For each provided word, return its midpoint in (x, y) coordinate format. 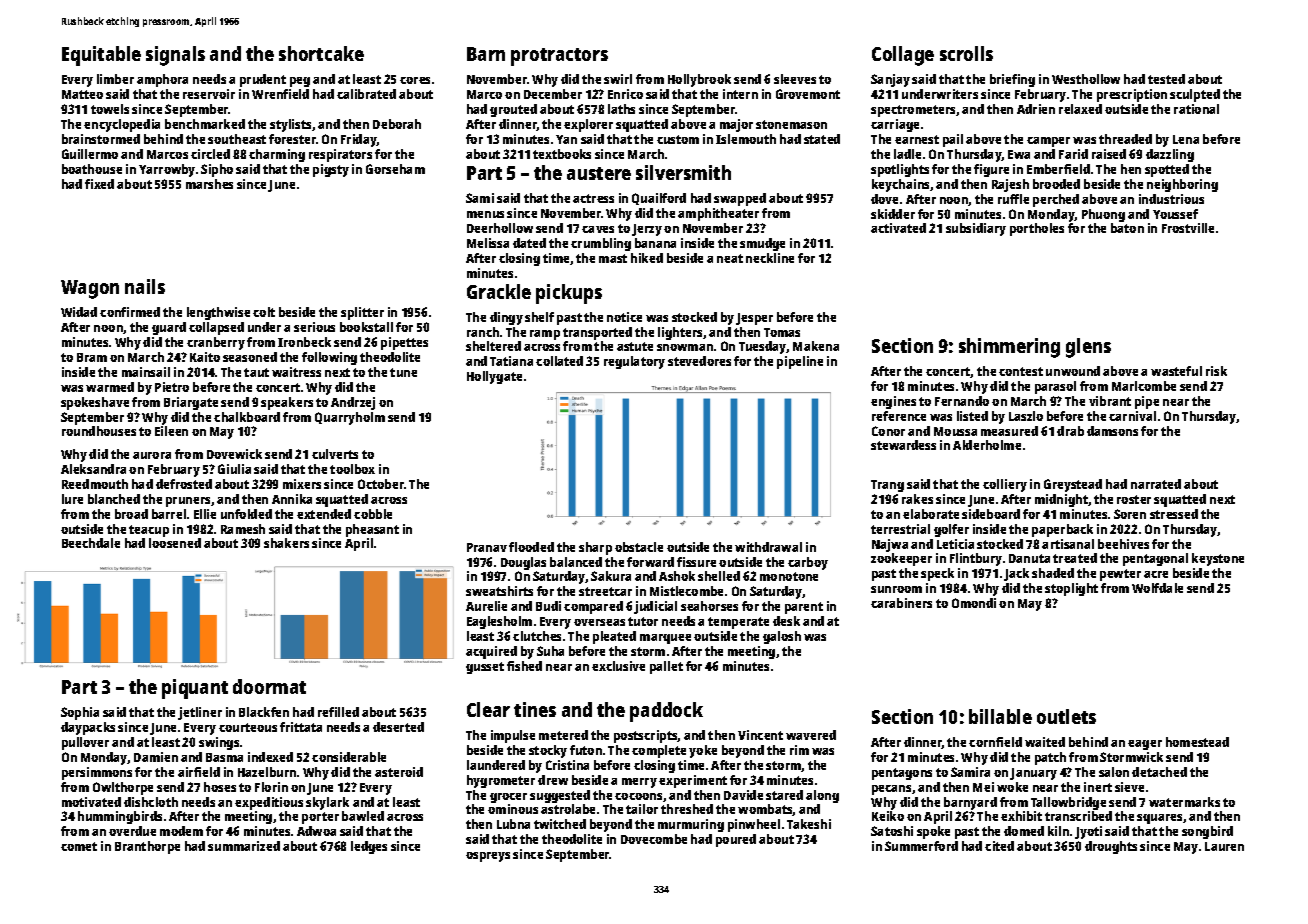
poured (736, 840)
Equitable (101, 56)
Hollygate (494, 377)
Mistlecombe (686, 591)
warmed (110, 387)
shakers (286, 543)
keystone (1218, 559)
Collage (903, 56)
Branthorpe (147, 847)
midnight (1061, 500)
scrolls (966, 53)
